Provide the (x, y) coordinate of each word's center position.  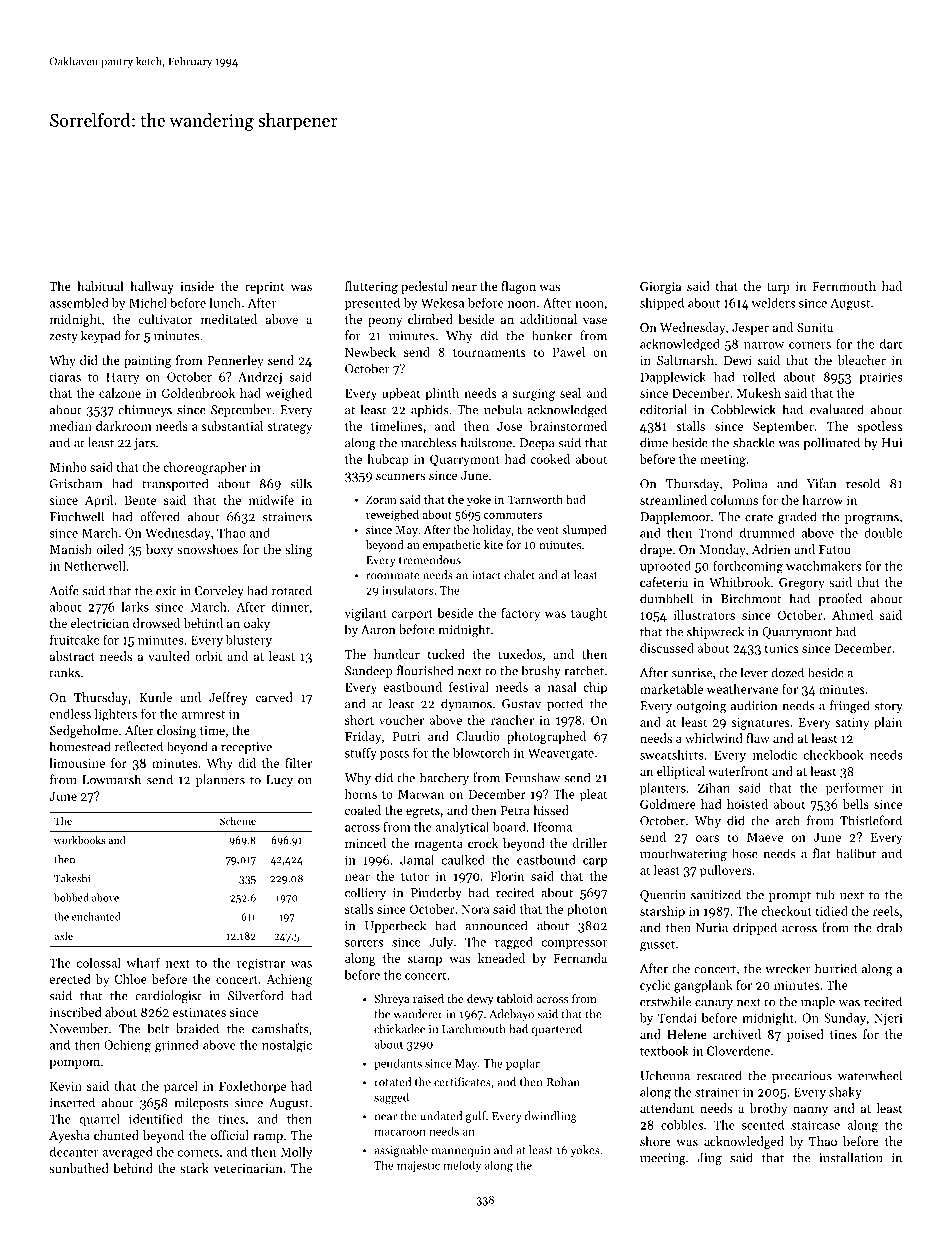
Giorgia (660, 288)
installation (851, 1157)
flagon (518, 287)
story (888, 707)
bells (856, 804)
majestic (418, 1166)
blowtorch (481, 753)
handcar (397, 654)
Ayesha (69, 1136)
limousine (77, 763)
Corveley (219, 591)
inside (197, 286)
